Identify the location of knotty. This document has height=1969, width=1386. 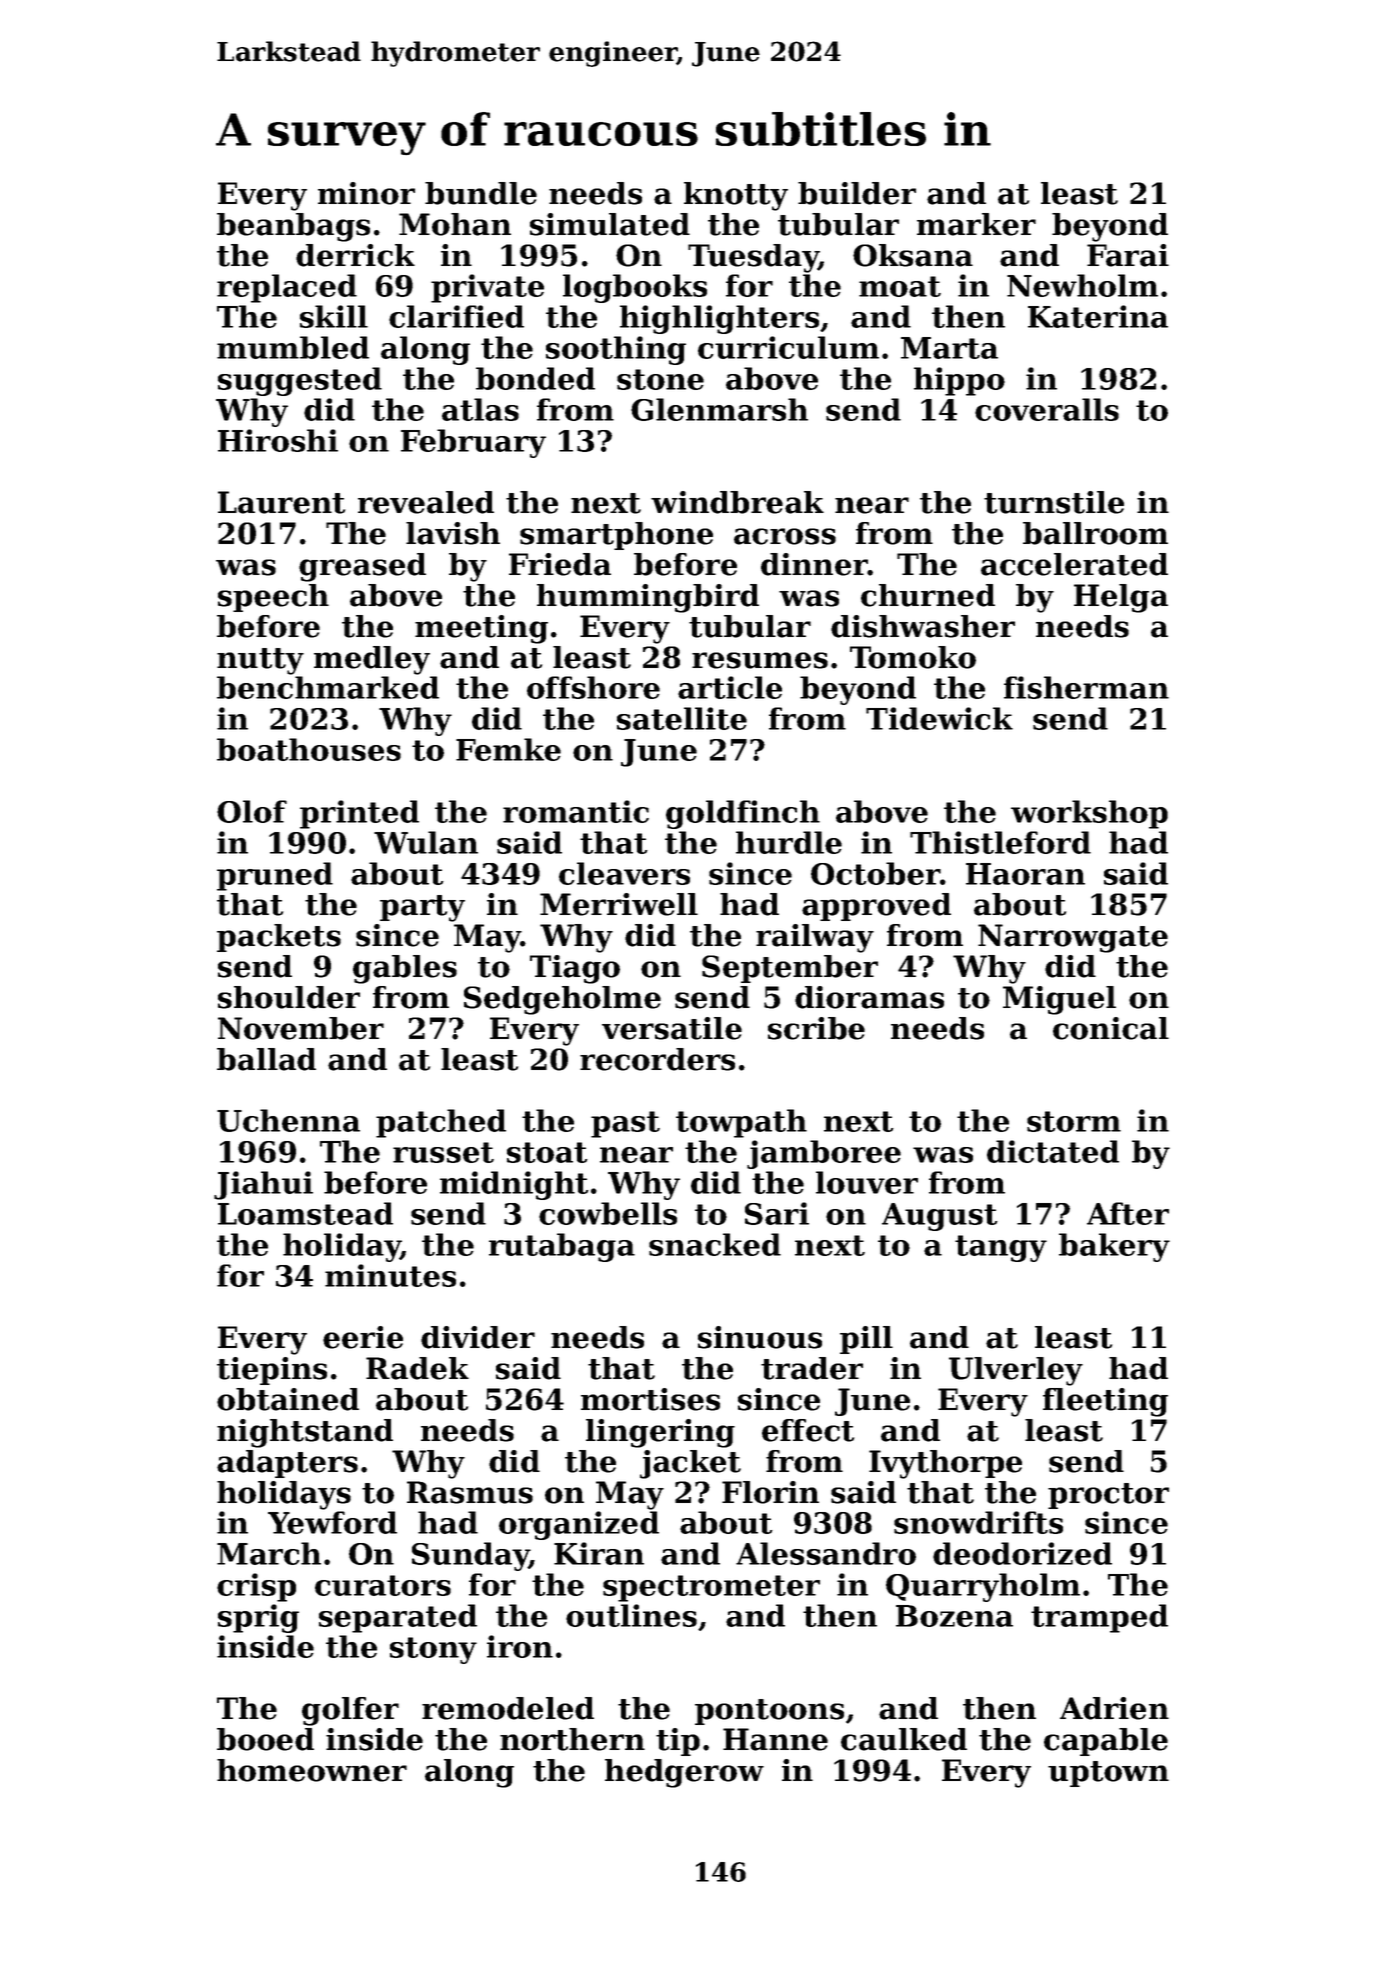
(736, 196).
